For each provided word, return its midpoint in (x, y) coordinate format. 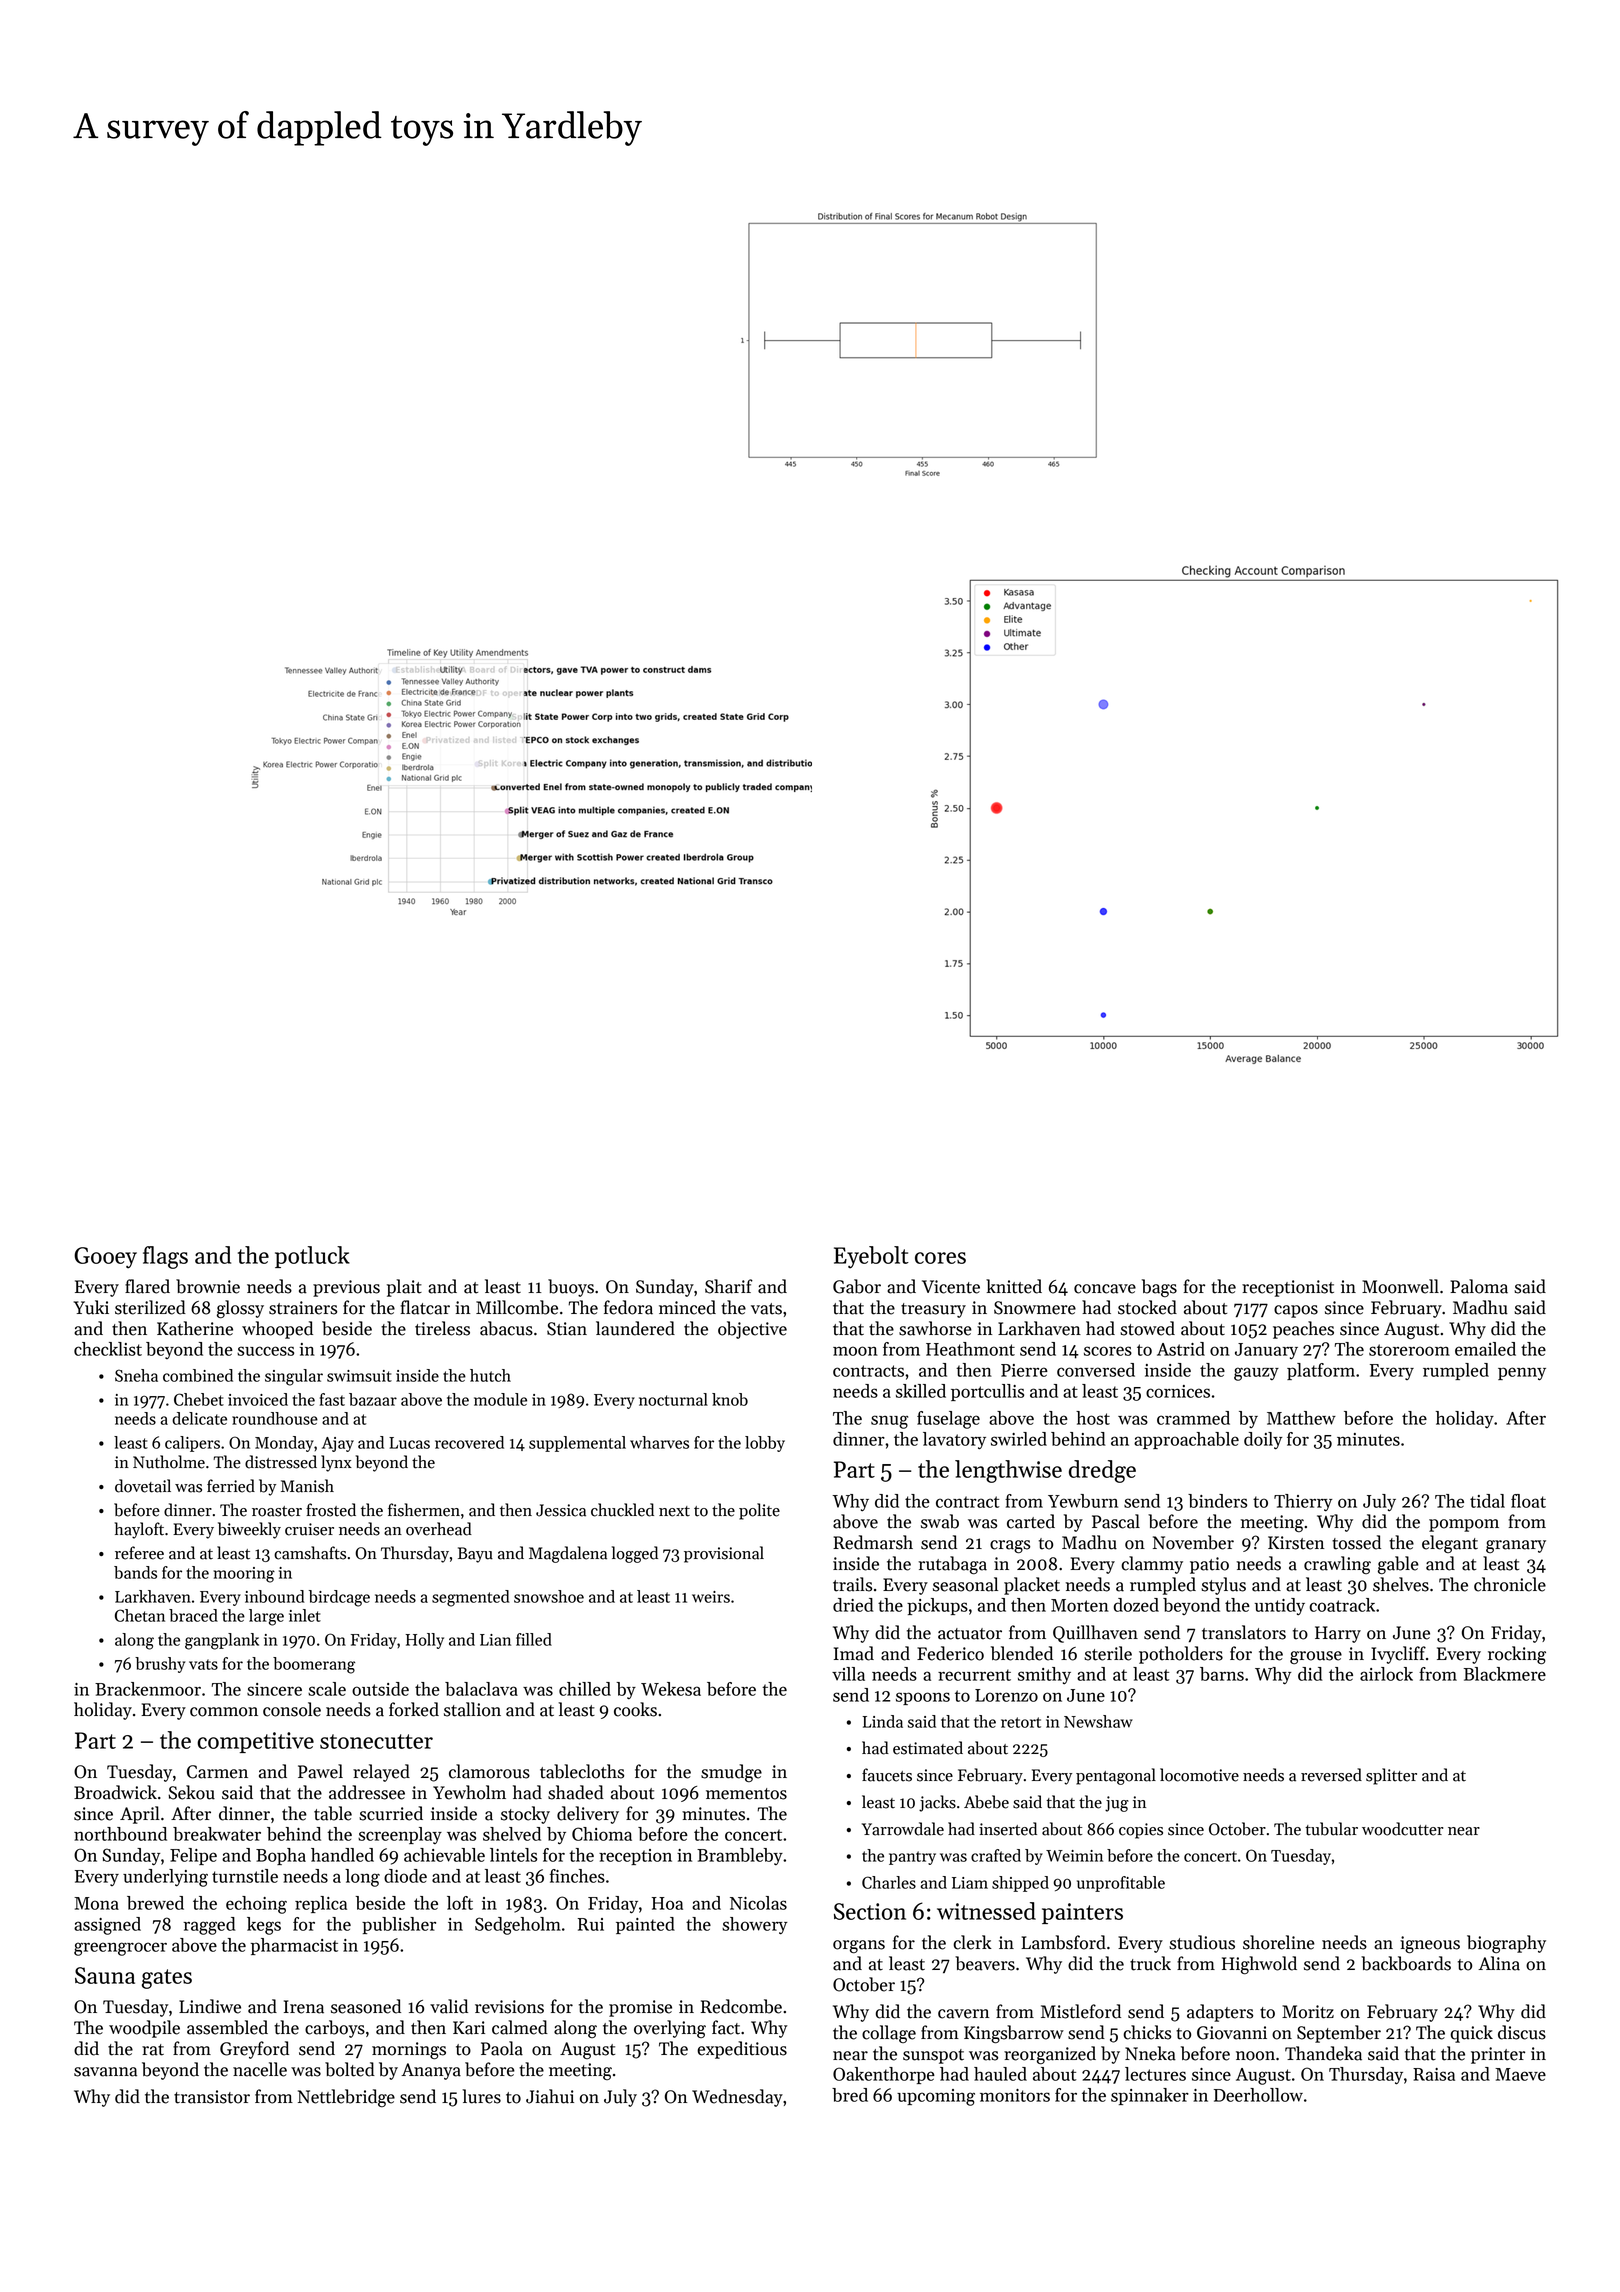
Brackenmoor (148, 1689)
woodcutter (1402, 1829)
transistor (212, 2097)
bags (1159, 1288)
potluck (312, 1257)
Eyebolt (871, 1257)
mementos (746, 1794)
